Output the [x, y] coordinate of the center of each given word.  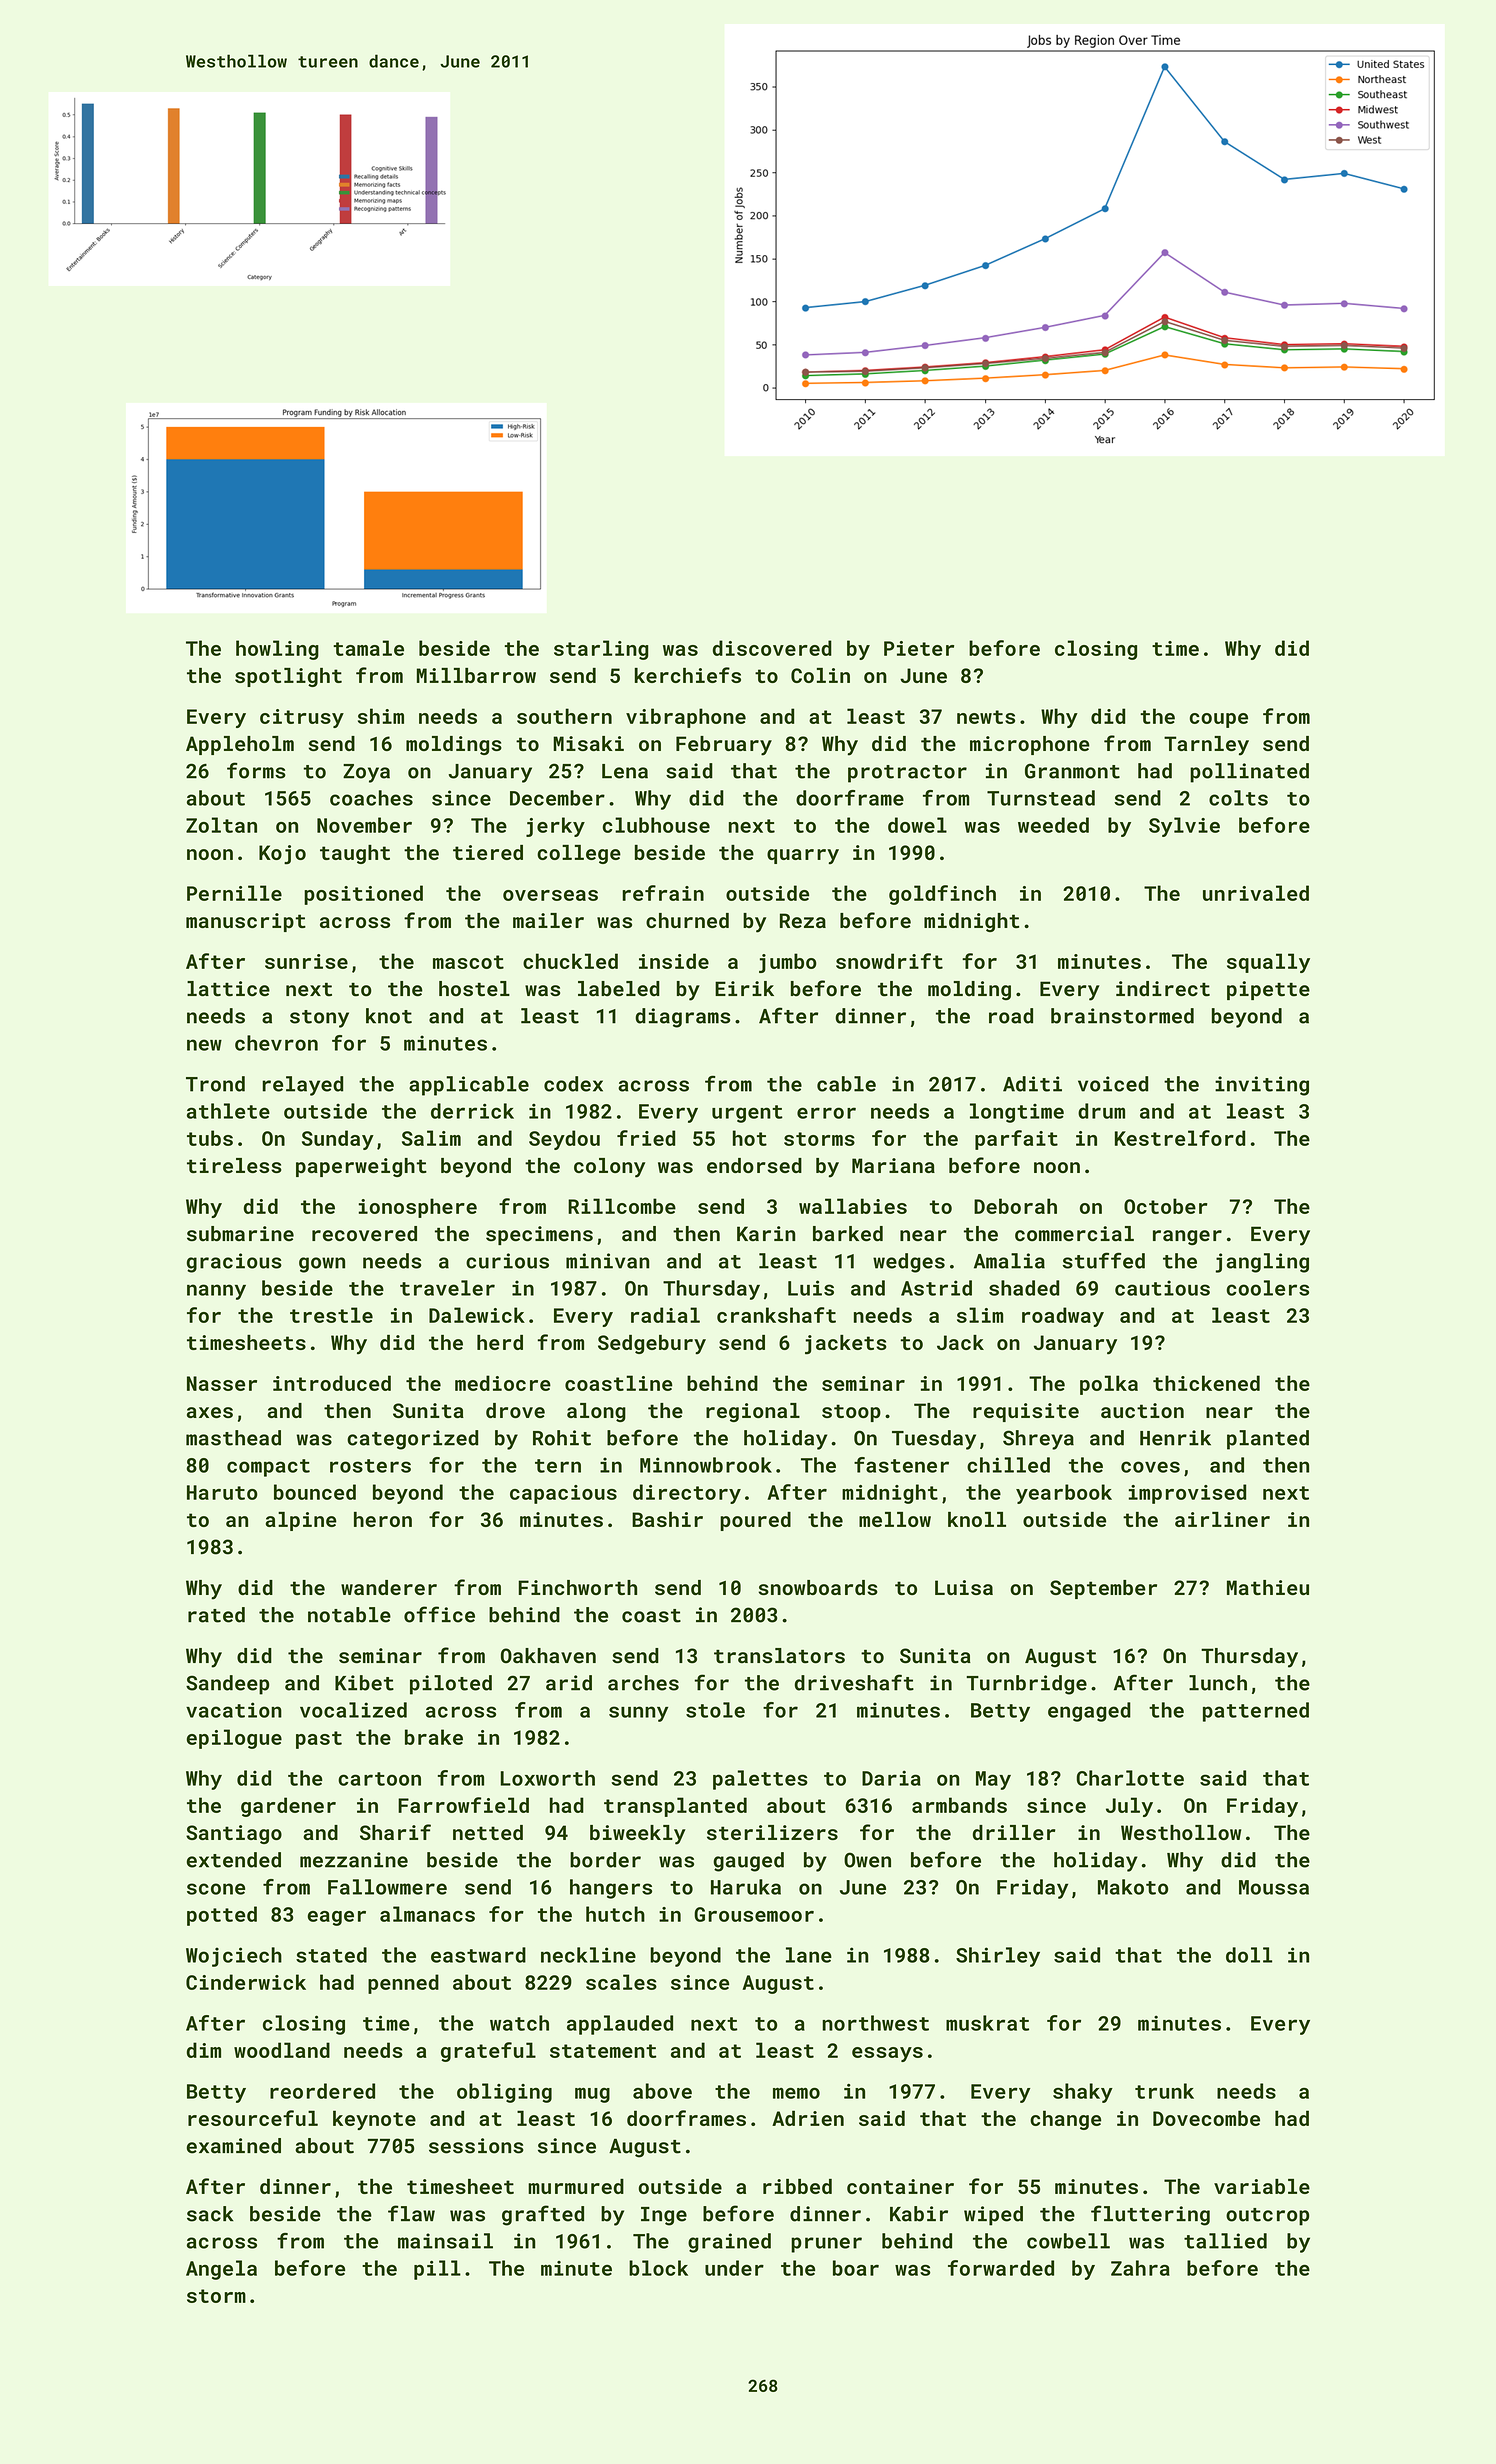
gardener [288, 1807]
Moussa [1274, 1887]
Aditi [1032, 1084]
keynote [374, 2120]
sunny [638, 1714]
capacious [563, 1494]
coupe [1219, 720]
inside [674, 961]
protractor [907, 774]
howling [277, 650]
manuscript [246, 922]
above [662, 2091]
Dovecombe [1206, 2118]
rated [216, 1615]
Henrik [1175, 1438]
